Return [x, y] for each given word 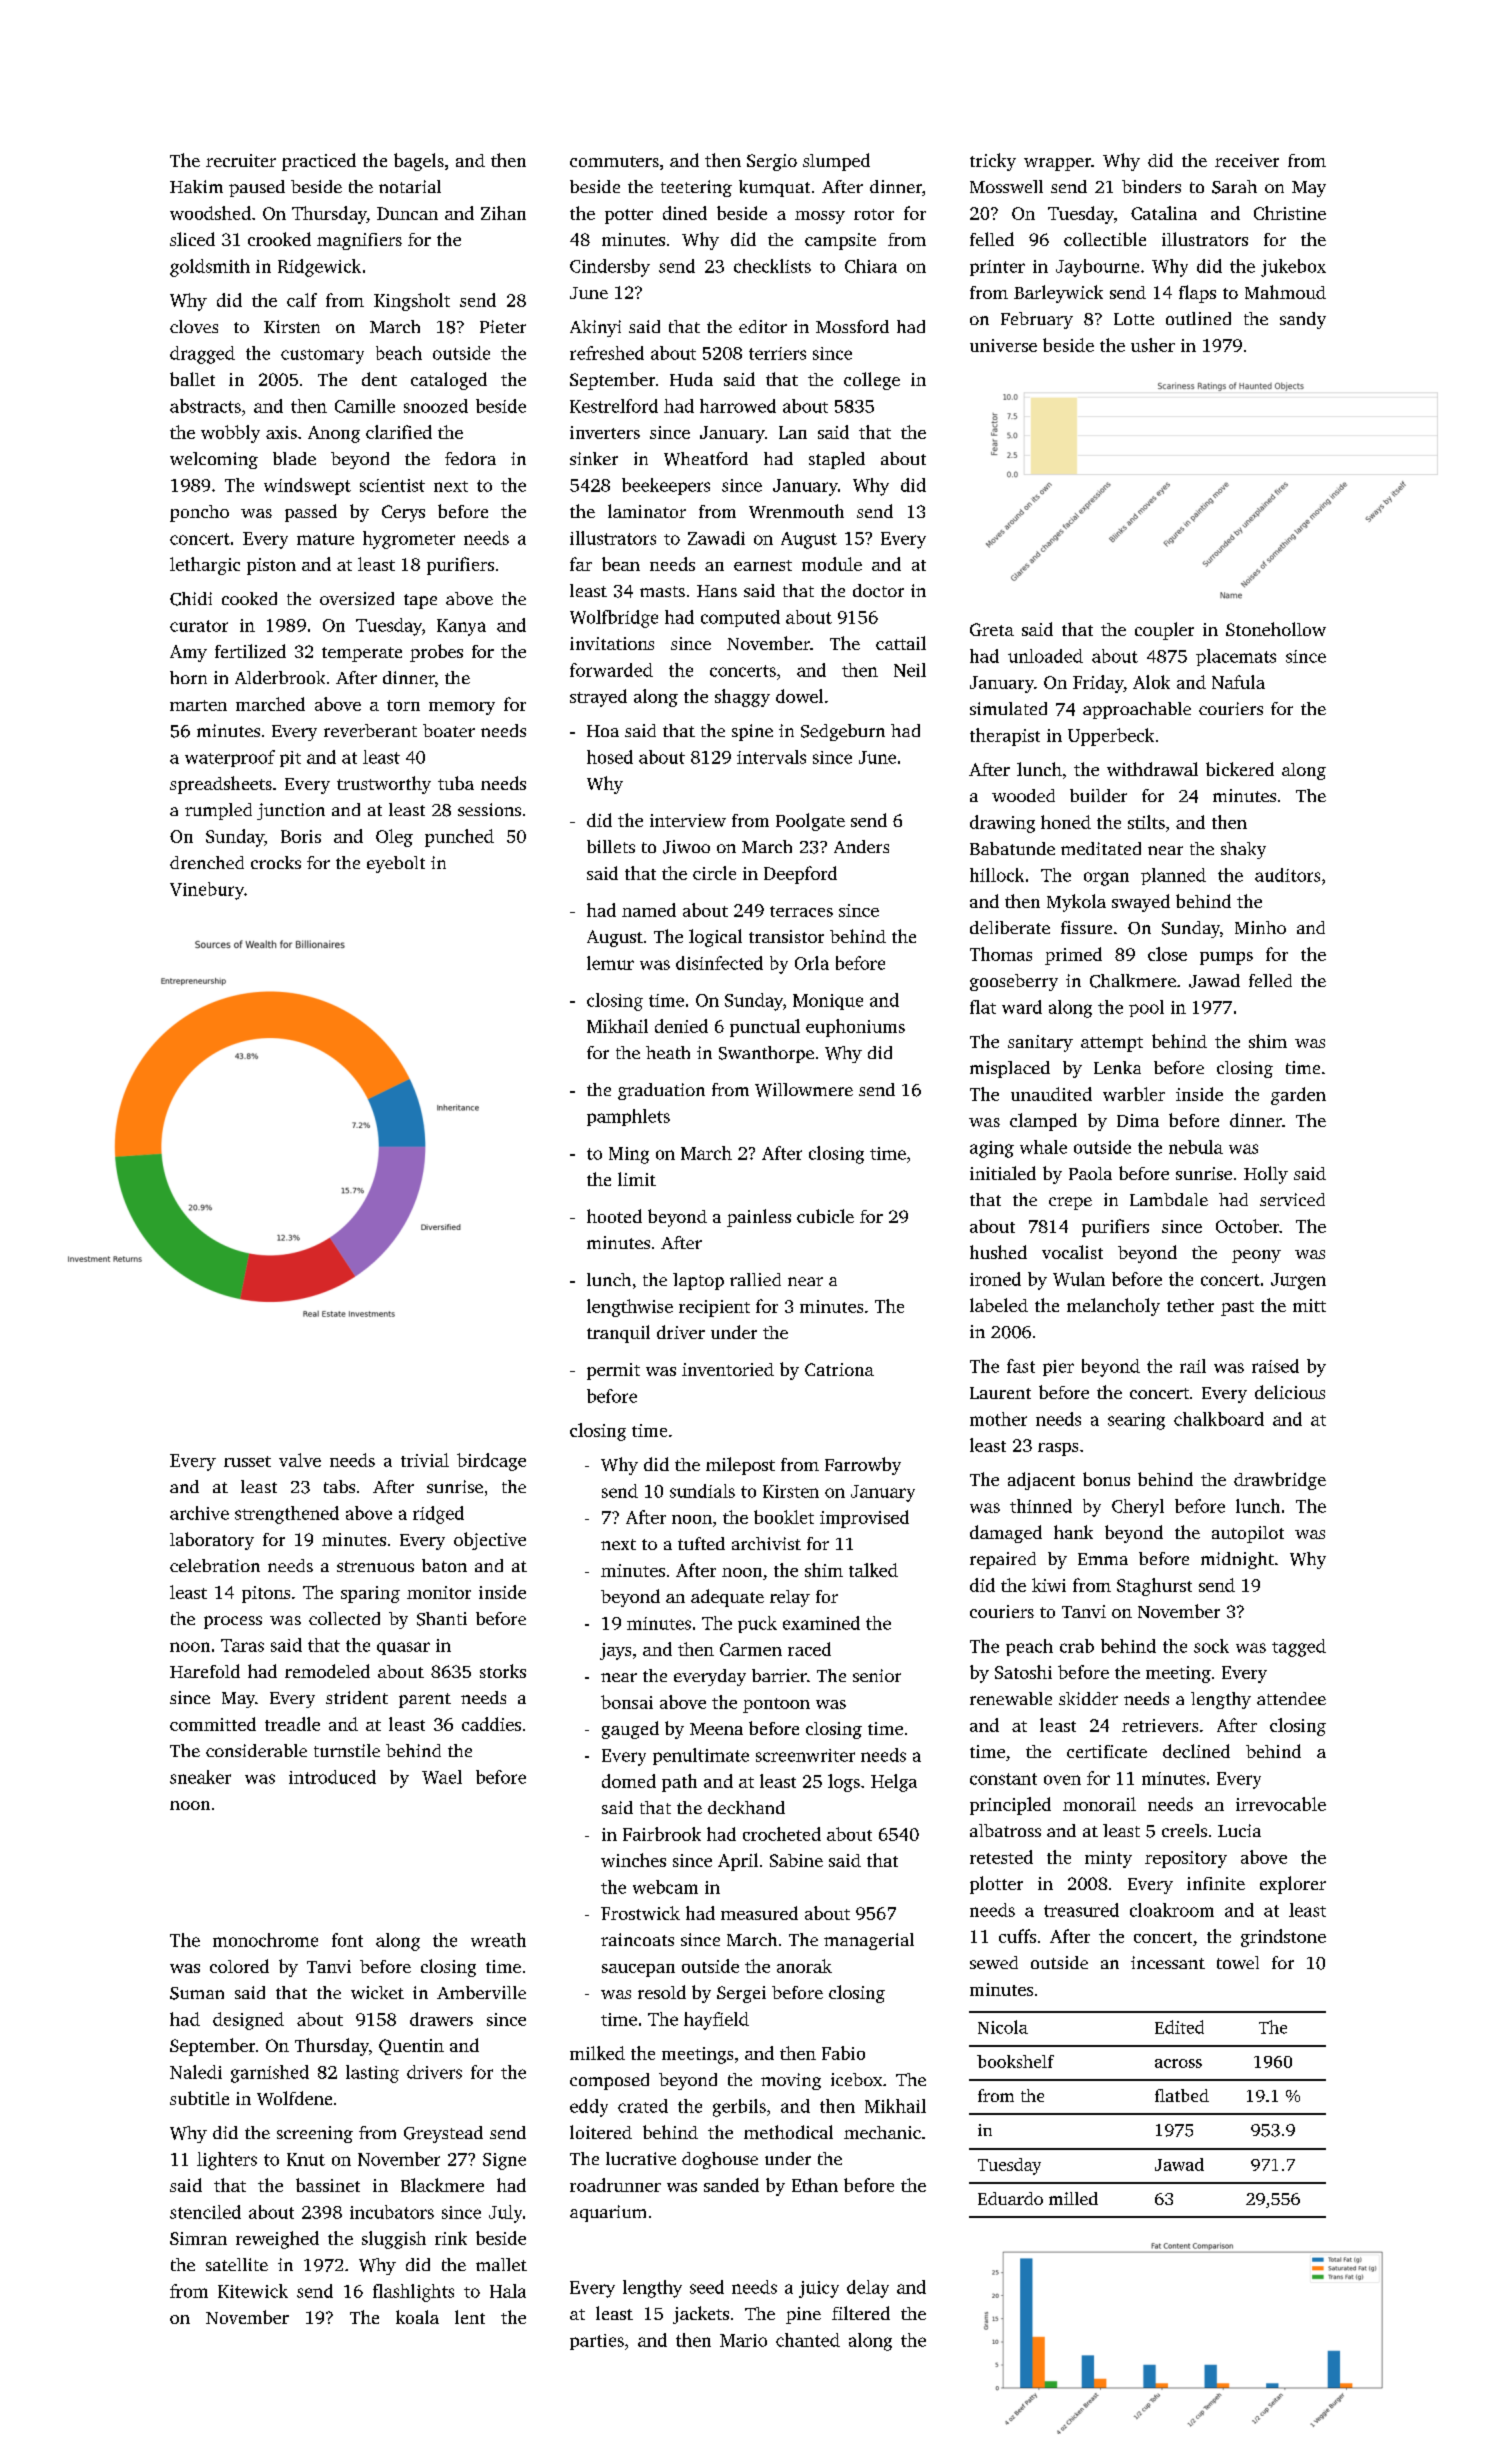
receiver [1247, 160]
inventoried [728, 1369]
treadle [292, 1724]
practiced [319, 162]
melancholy [1113, 1307]
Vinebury [207, 891]
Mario [743, 2340]
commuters [614, 161]
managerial [869, 1941]
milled [1073, 2198]
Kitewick [253, 2291]
